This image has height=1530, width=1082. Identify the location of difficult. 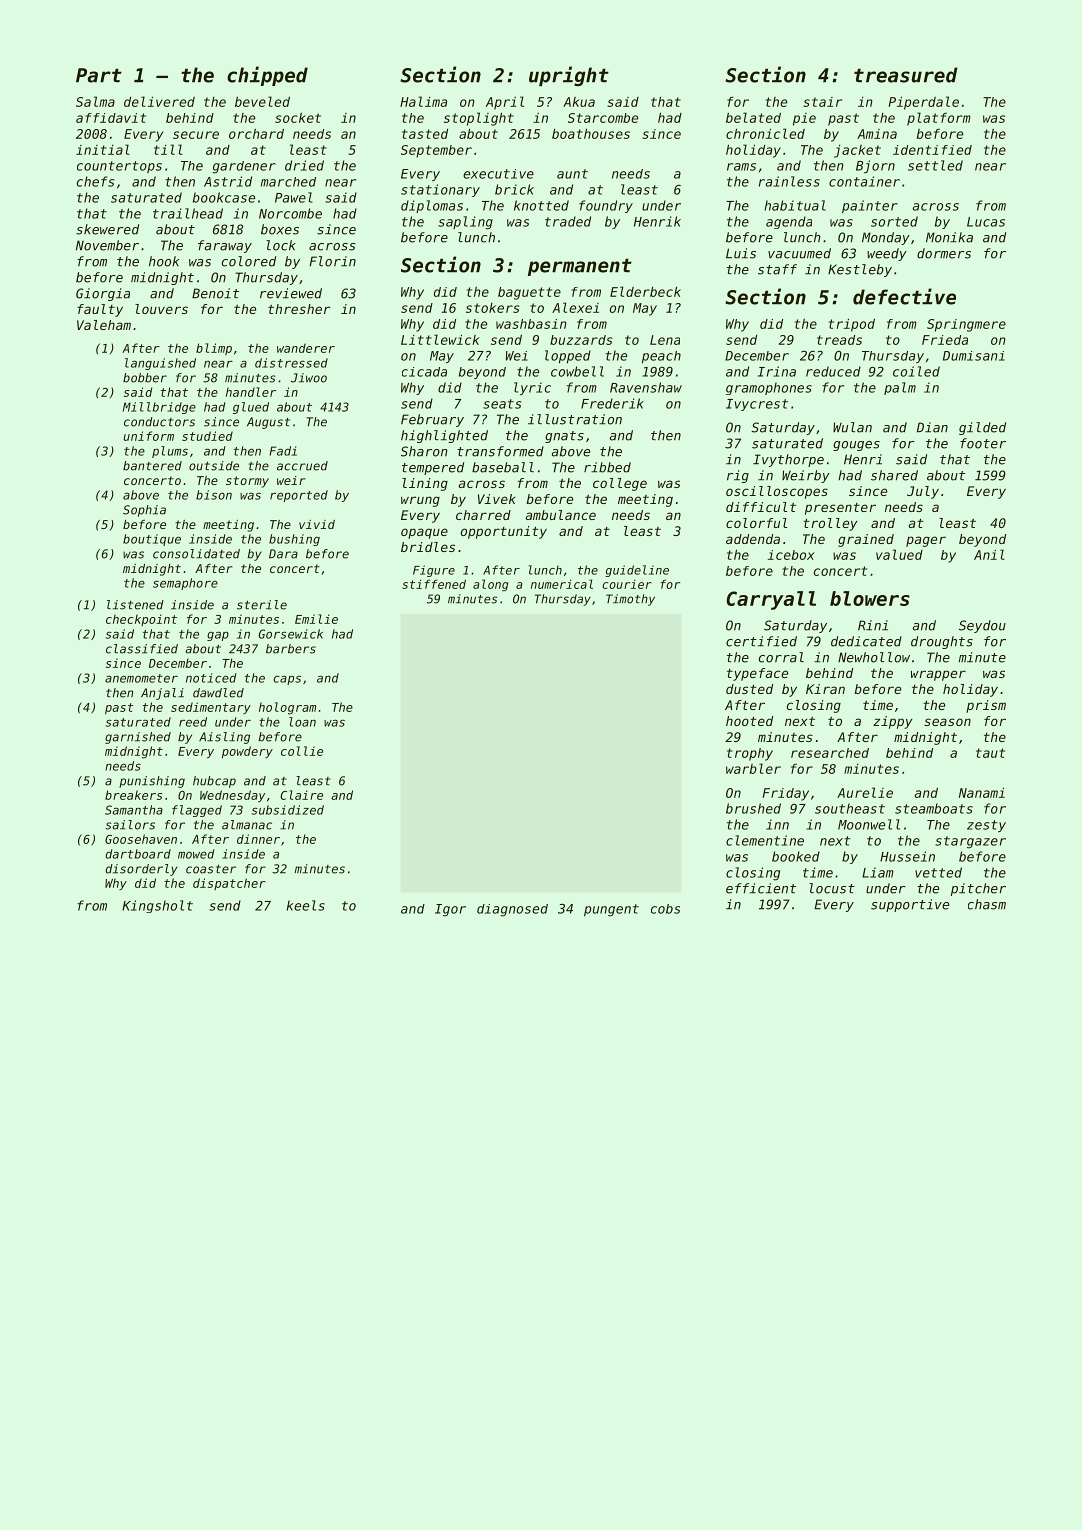
(761, 507).
